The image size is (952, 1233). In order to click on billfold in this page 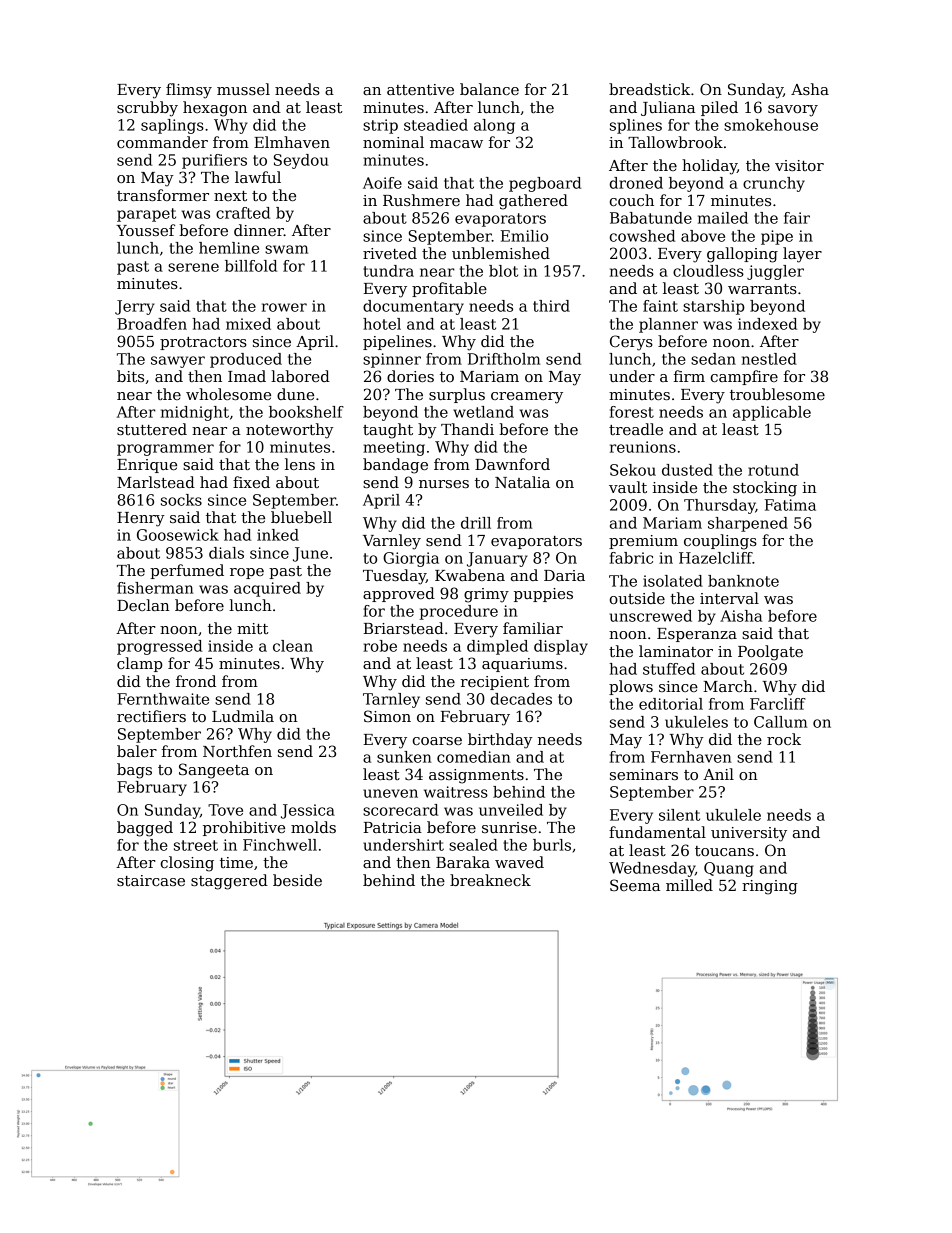, I will do `click(251, 266)`.
